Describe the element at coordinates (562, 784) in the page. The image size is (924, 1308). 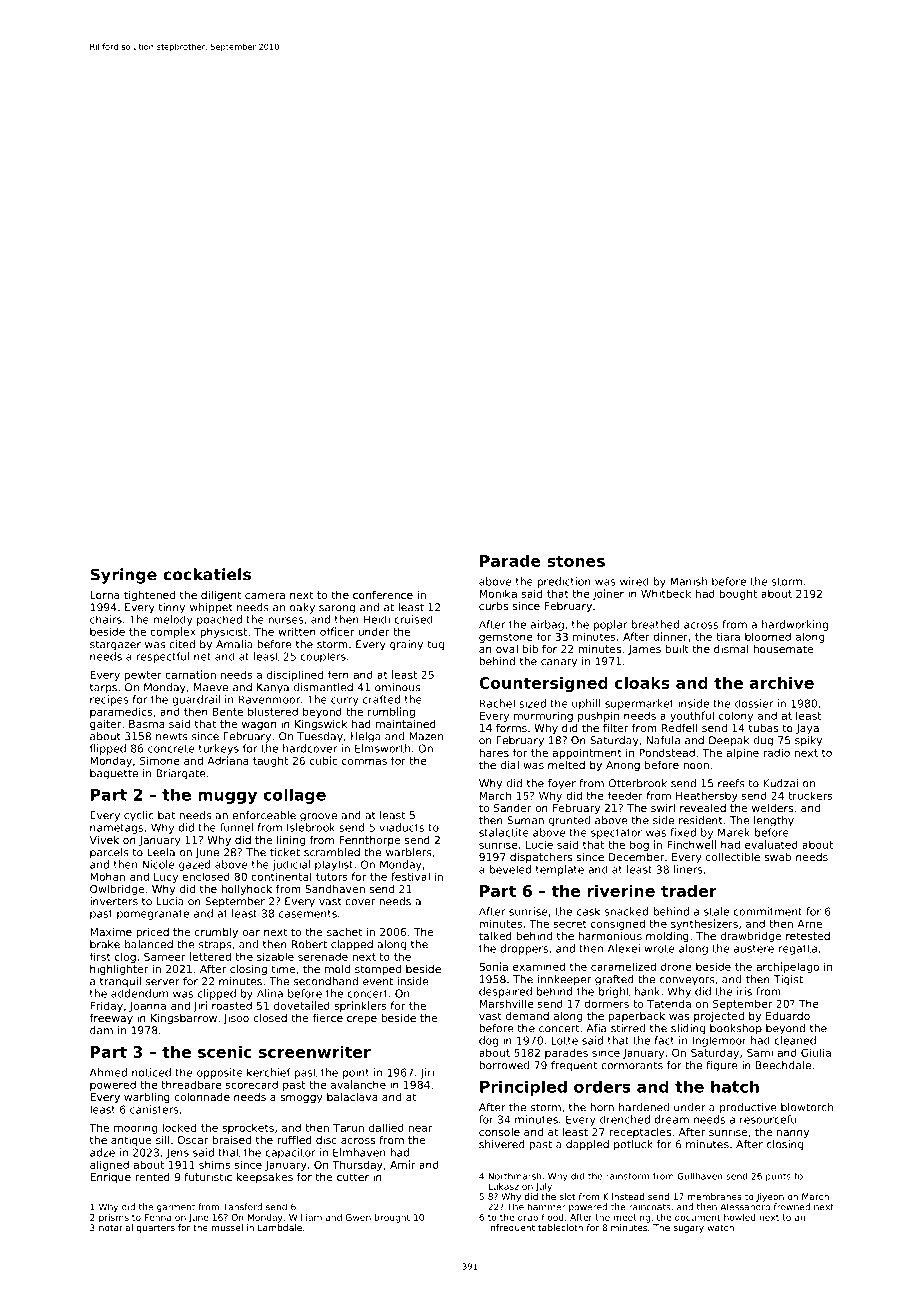
I see `foyer` at that location.
